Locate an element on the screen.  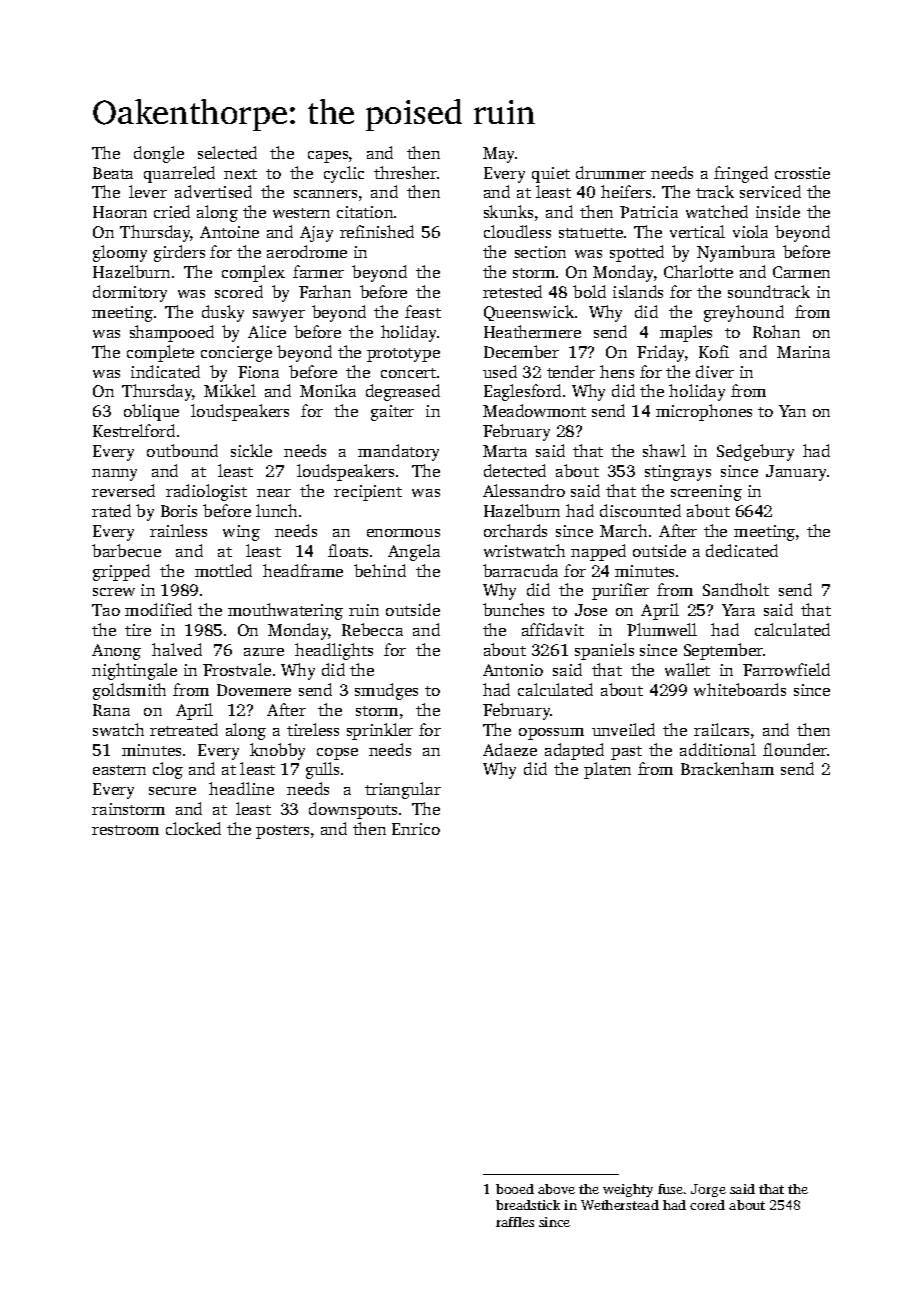
Enrico is located at coordinates (416, 829).
